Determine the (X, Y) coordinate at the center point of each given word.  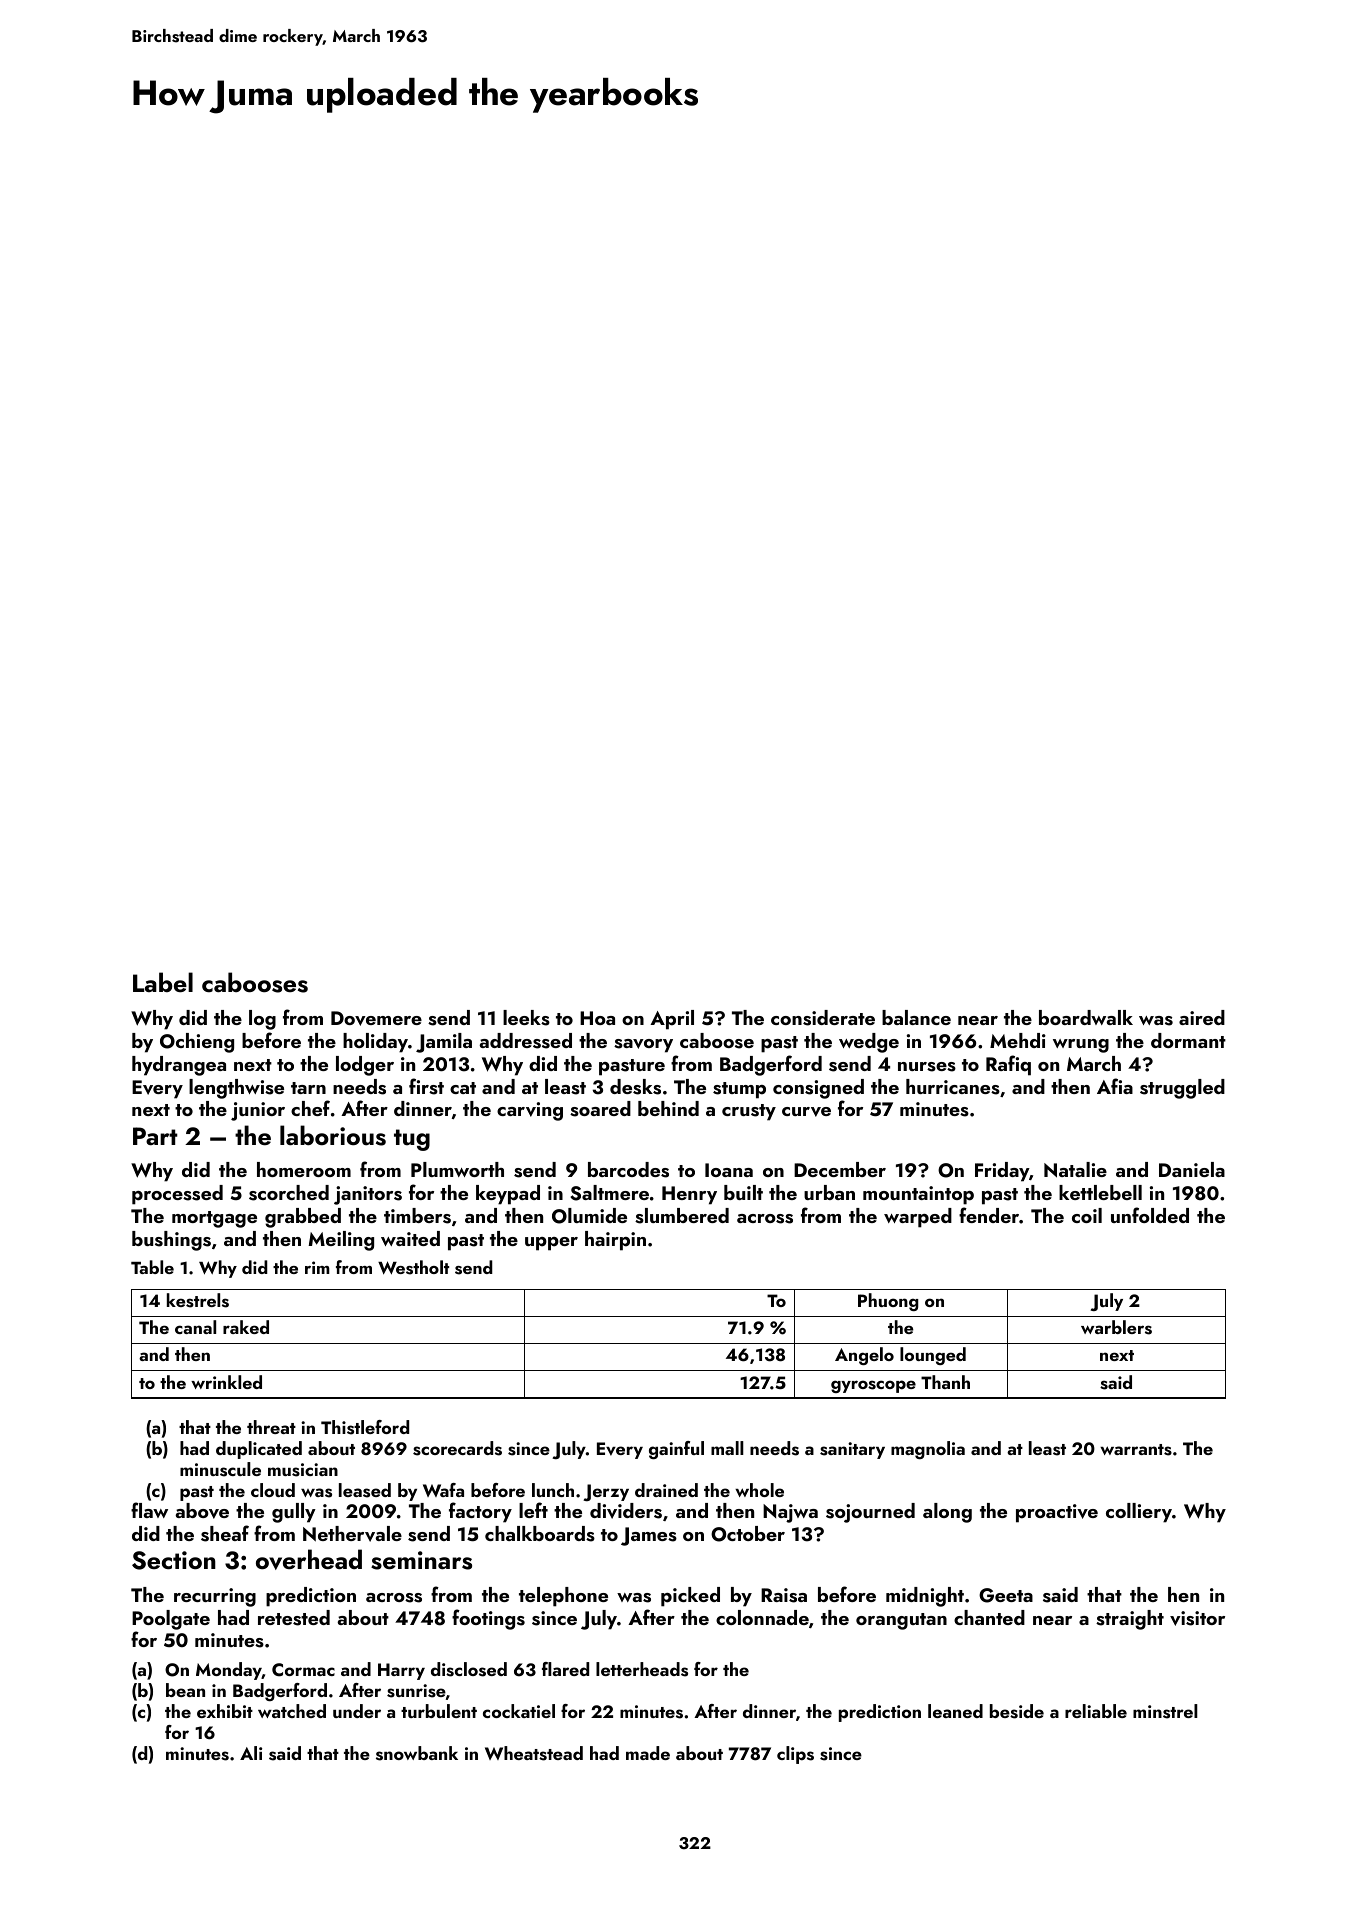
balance (916, 1017)
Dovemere (376, 1018)
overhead (309, 1559)
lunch (553, 1490)
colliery (1139, 1513)
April (672, 1020)
